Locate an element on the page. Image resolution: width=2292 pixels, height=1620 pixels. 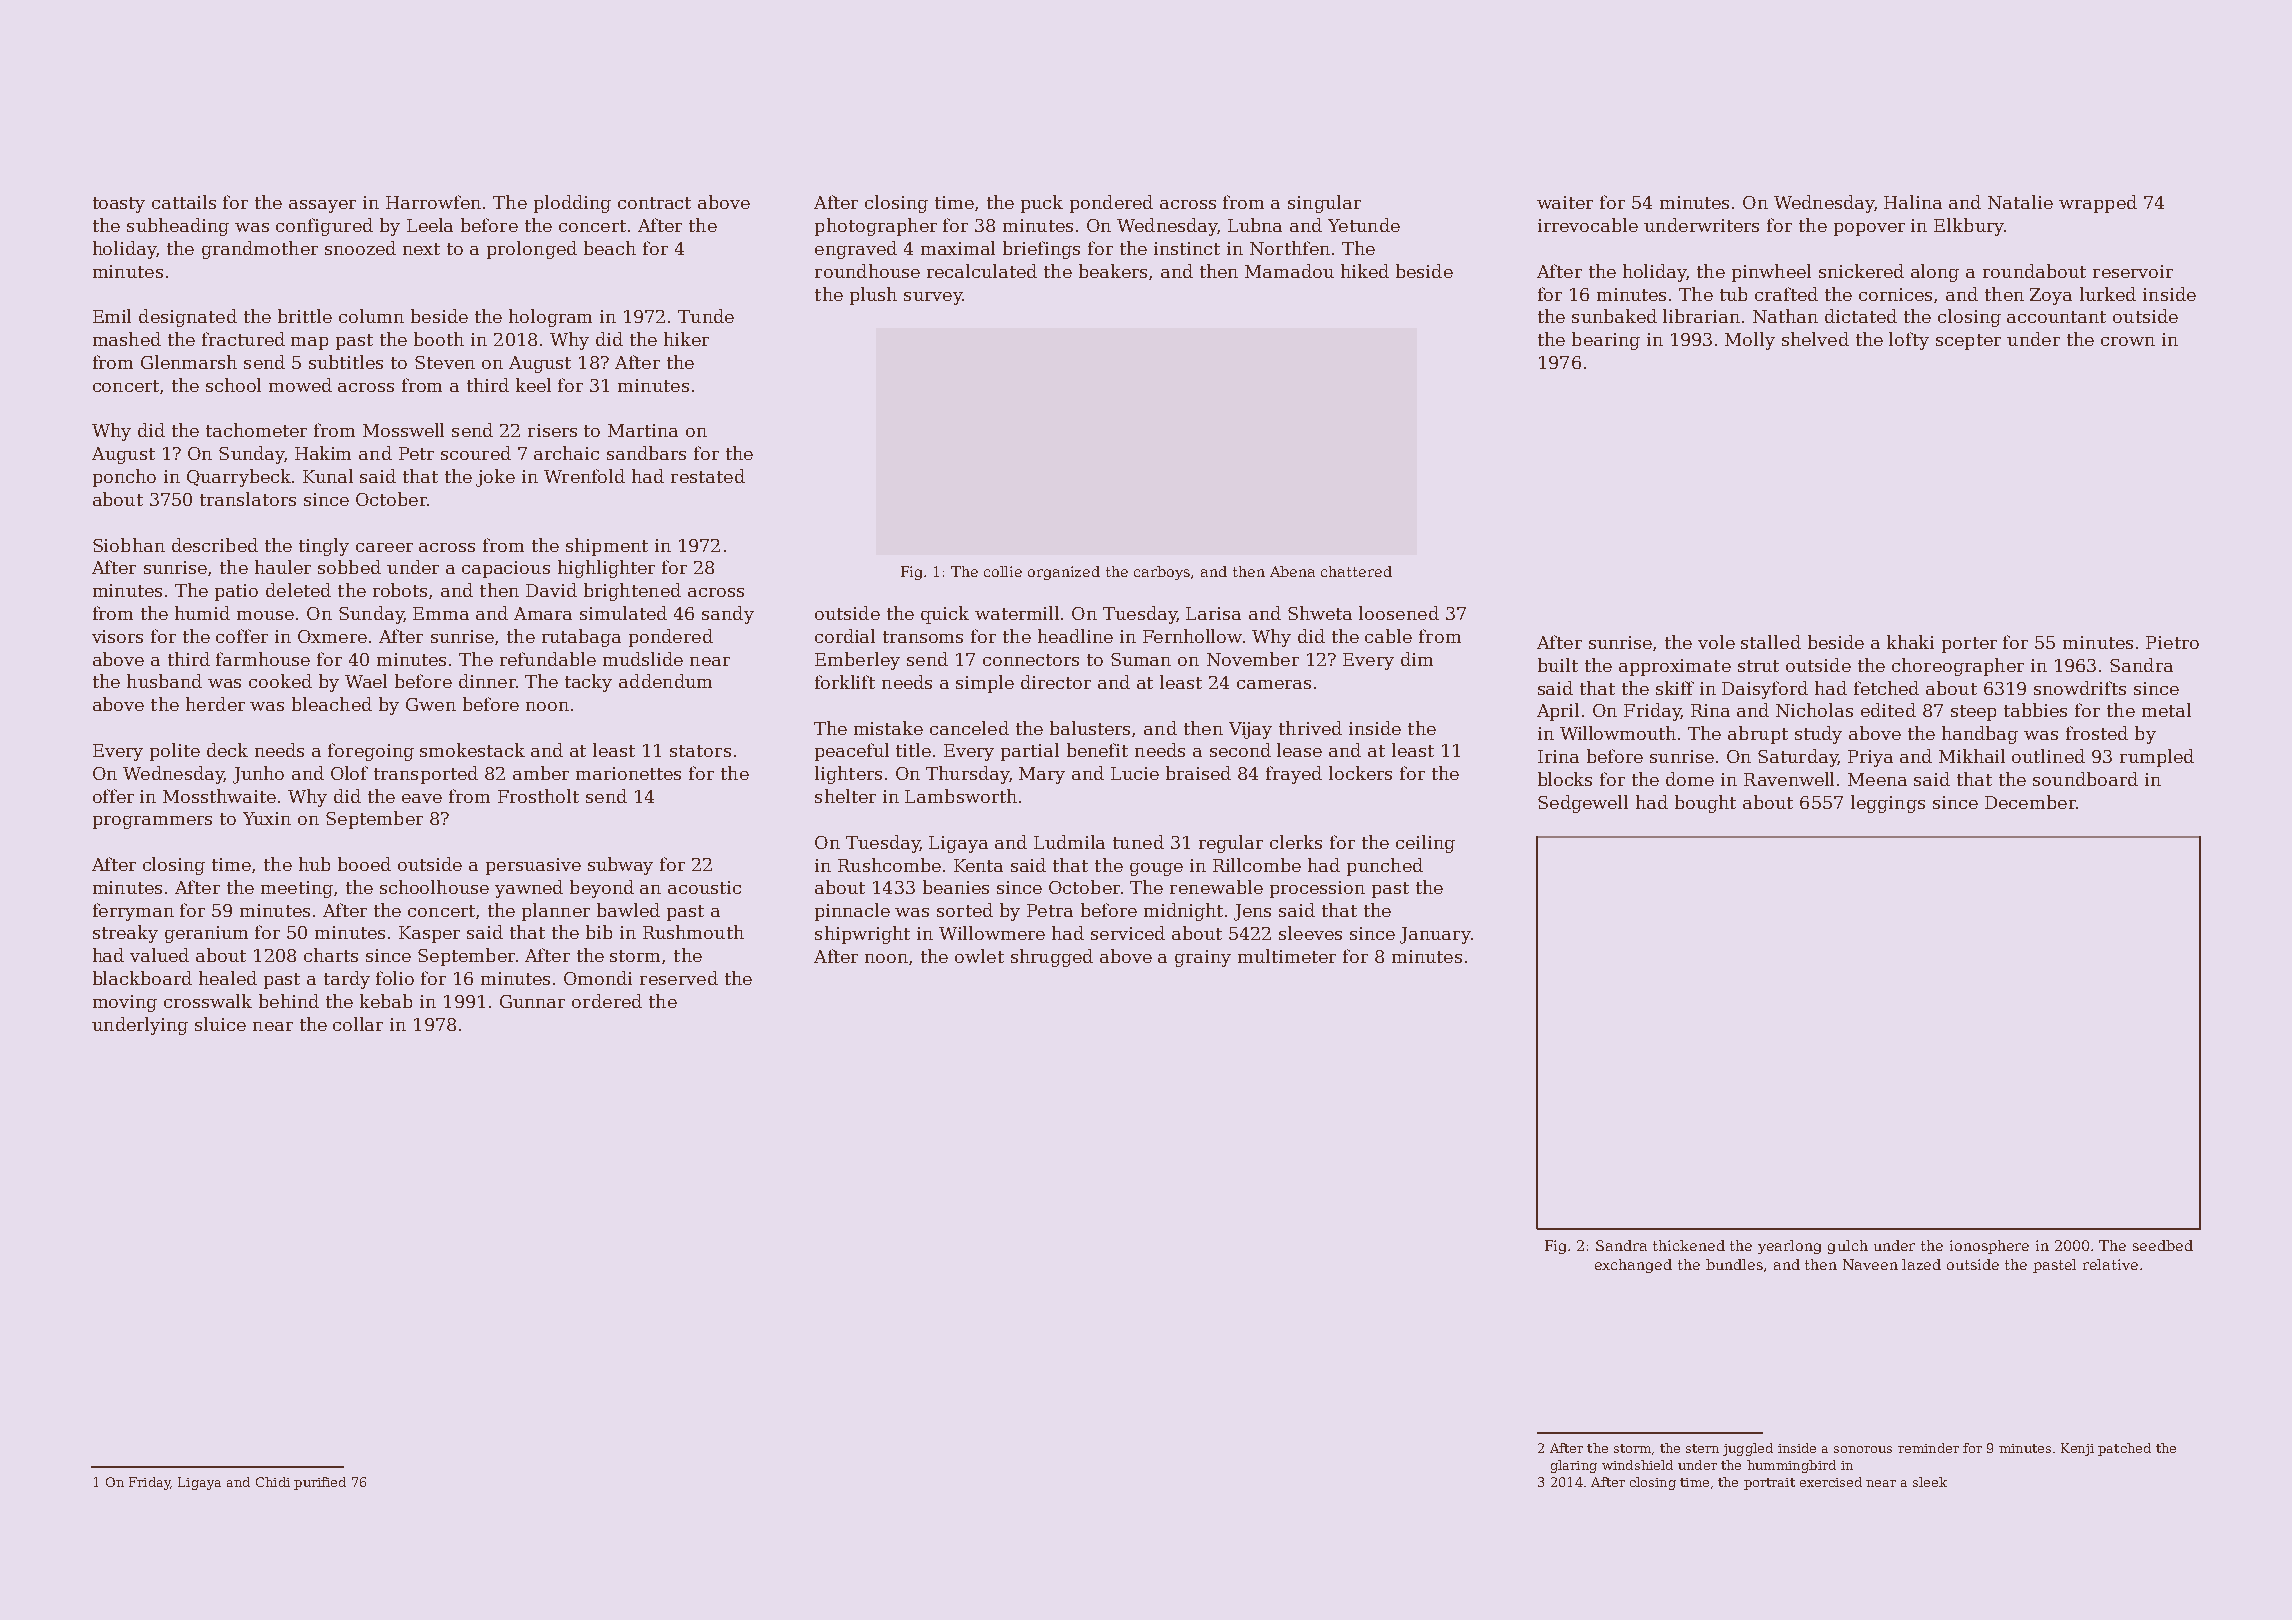
purified is located at coordinates (320, 1483).
